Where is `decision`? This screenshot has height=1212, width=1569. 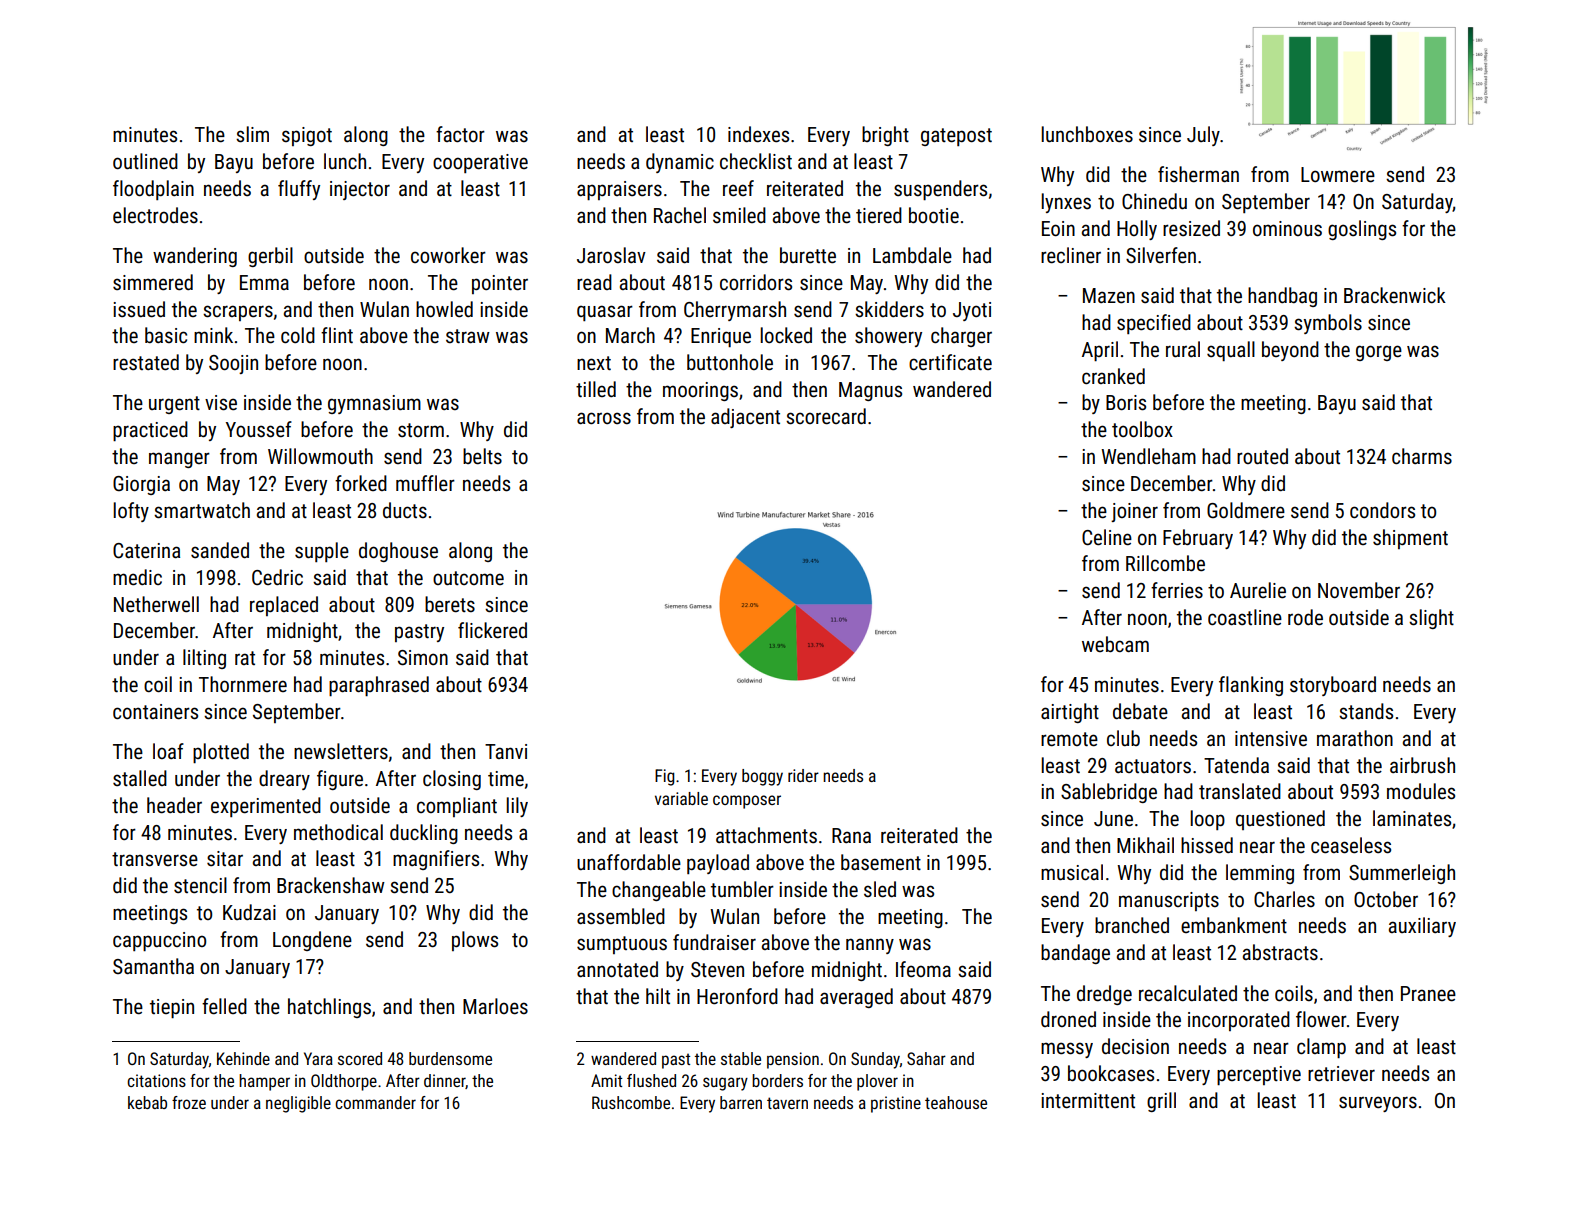
decision is located at coordinates (1135, 1046).
